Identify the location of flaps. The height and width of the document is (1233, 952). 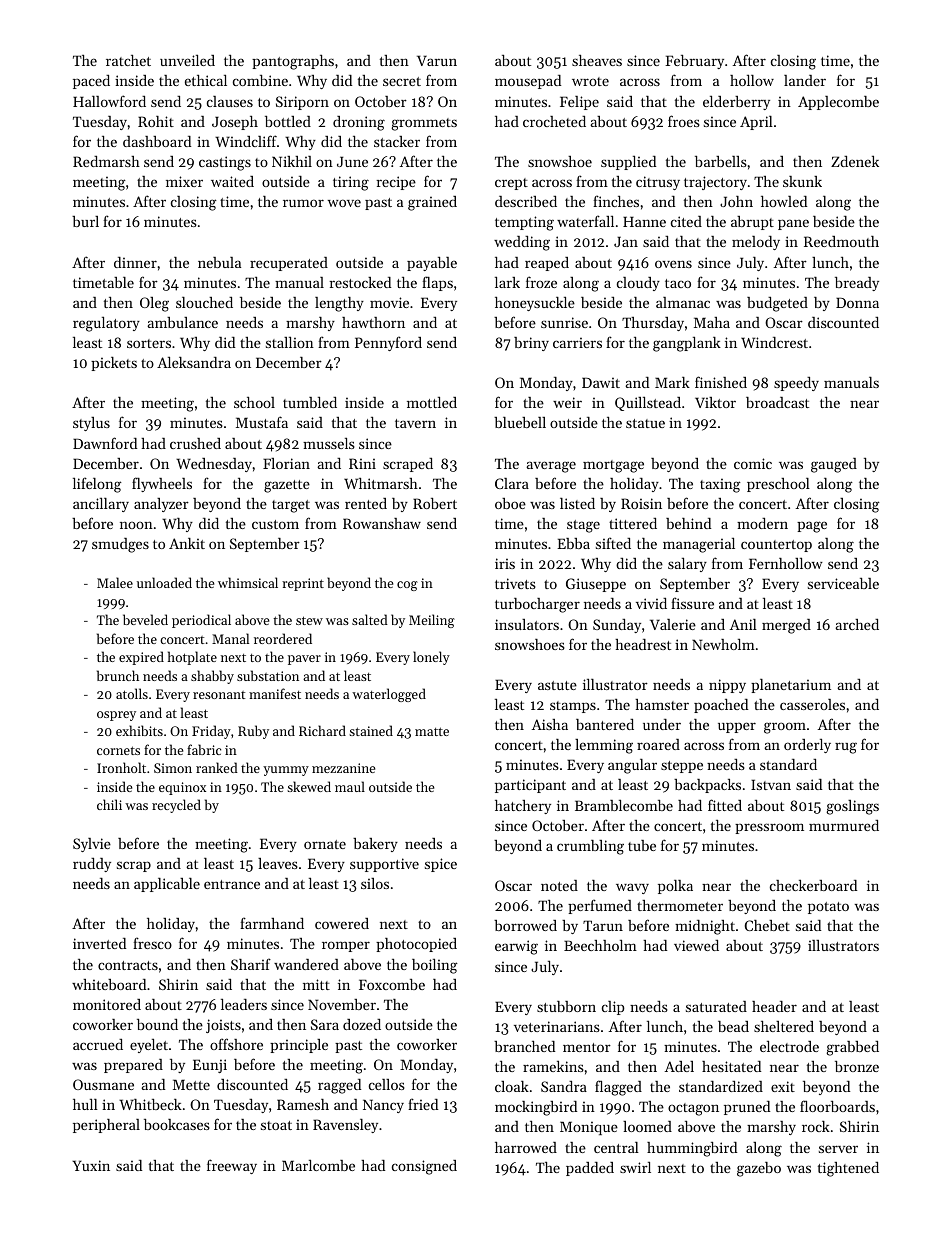
(437, 283).
